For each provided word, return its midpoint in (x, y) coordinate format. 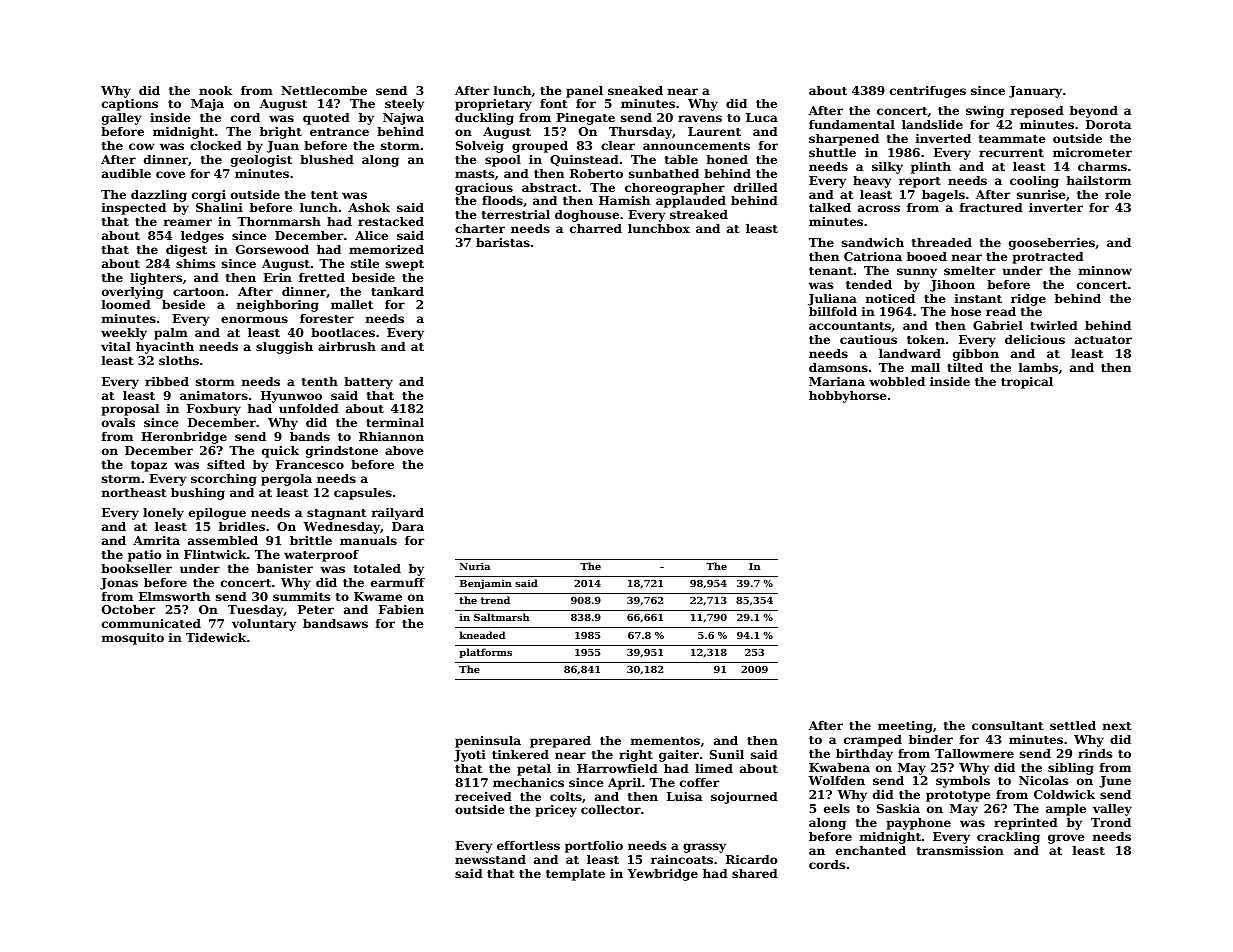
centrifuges (928, 92)
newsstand (490, 859)
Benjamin (486, 584)
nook (215, 90)
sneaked (635, 90)
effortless (528, 845)
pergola (286, 480)
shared (755, 873)
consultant (1007, 725)
